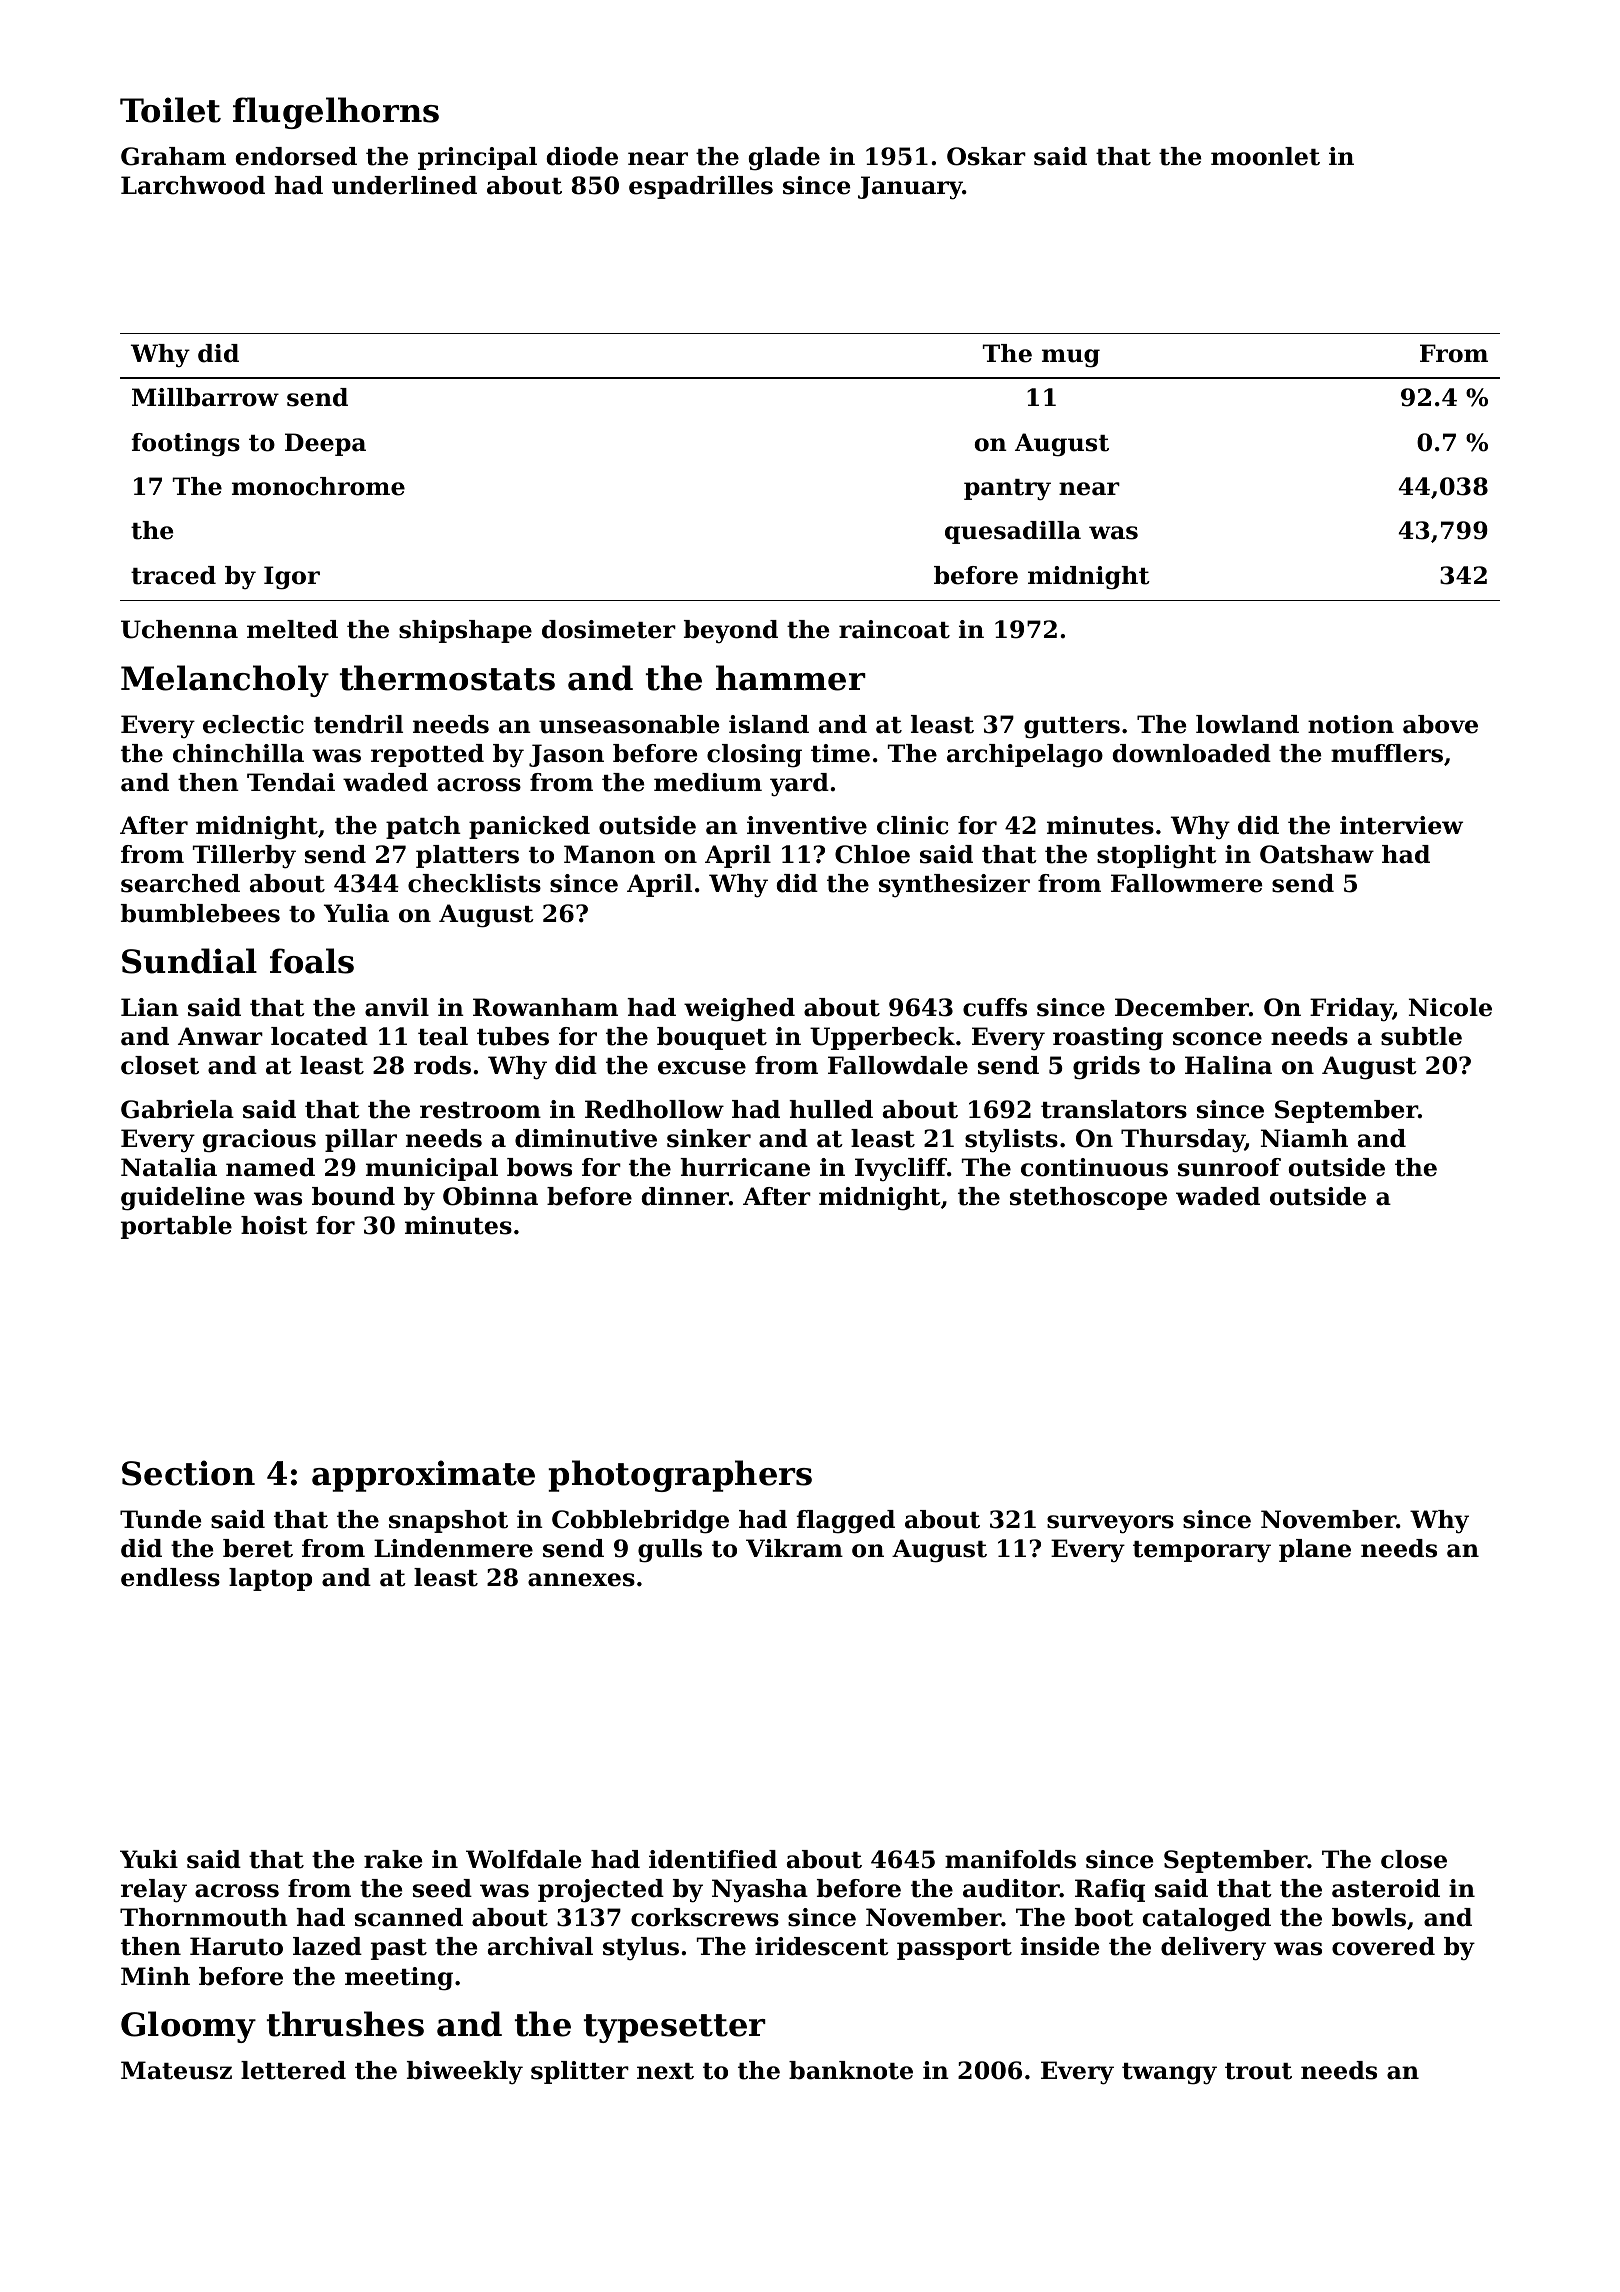 The width and height of the screenshot is (1620, 2292). Describe the element at coordinates (448, 1521) in the screenshot. I see `snapshot` at that location.
